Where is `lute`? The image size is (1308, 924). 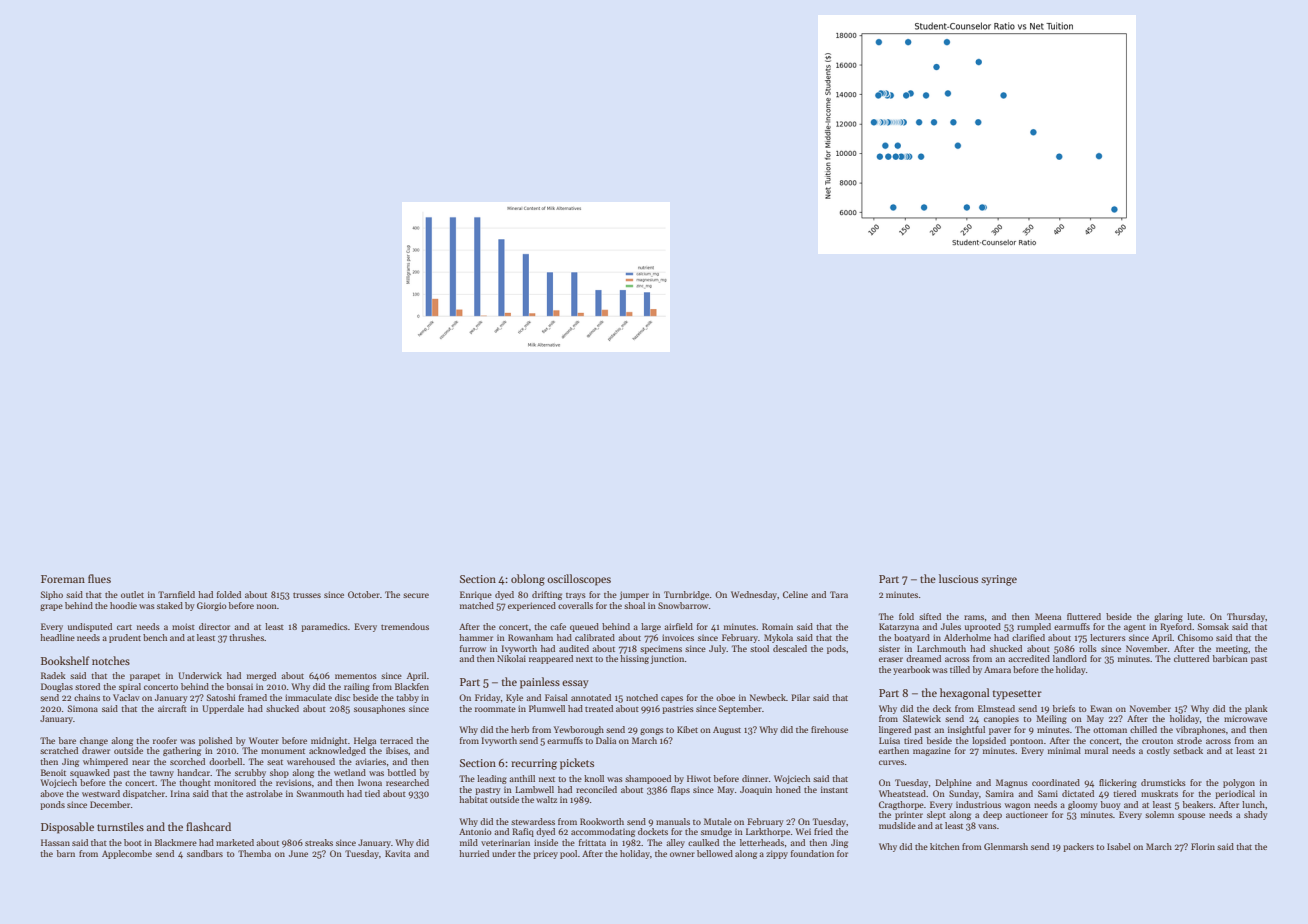
lute is located at coordinates (1195, 616).
